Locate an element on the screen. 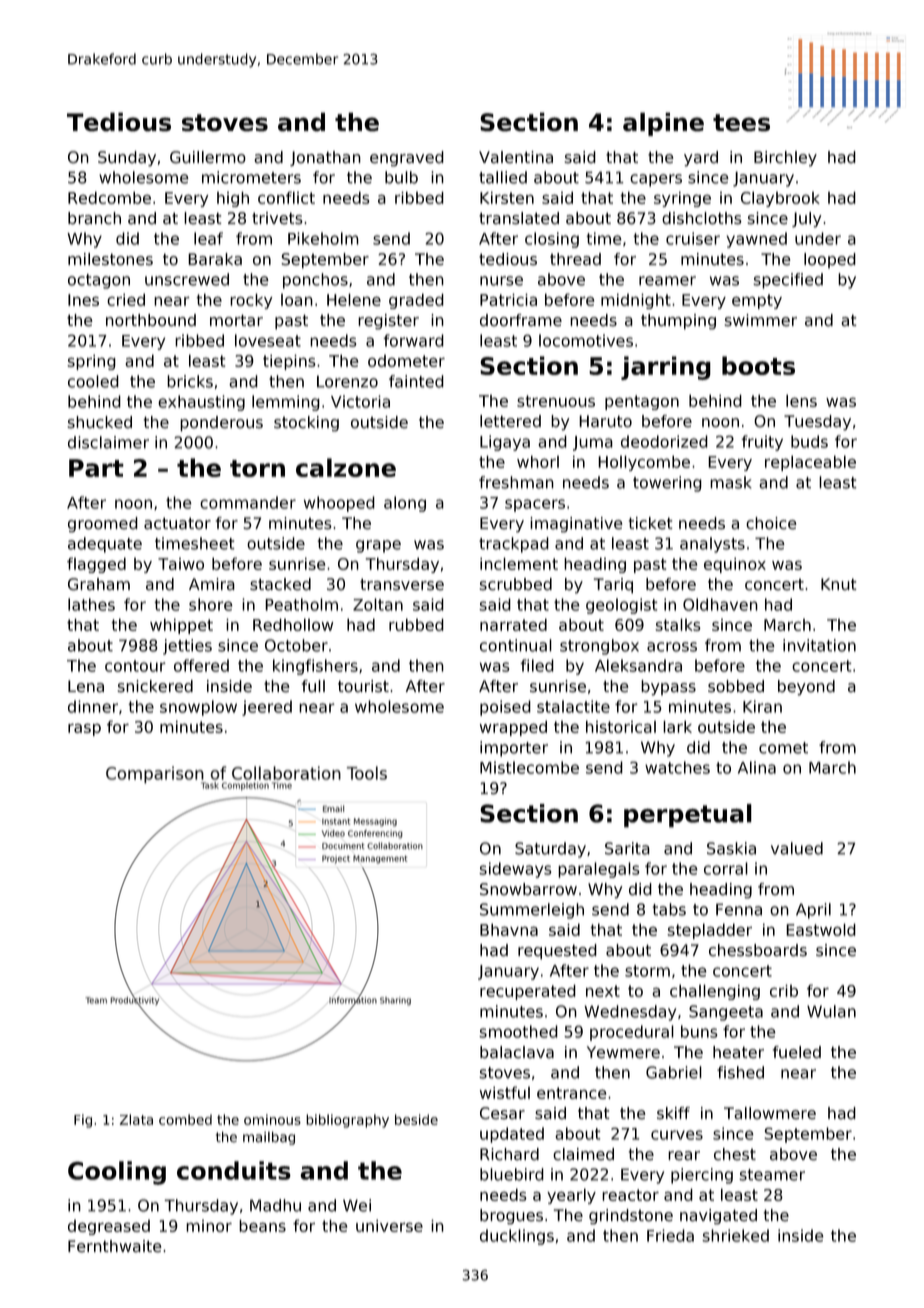  tees is located at coordinates (741, 123).
